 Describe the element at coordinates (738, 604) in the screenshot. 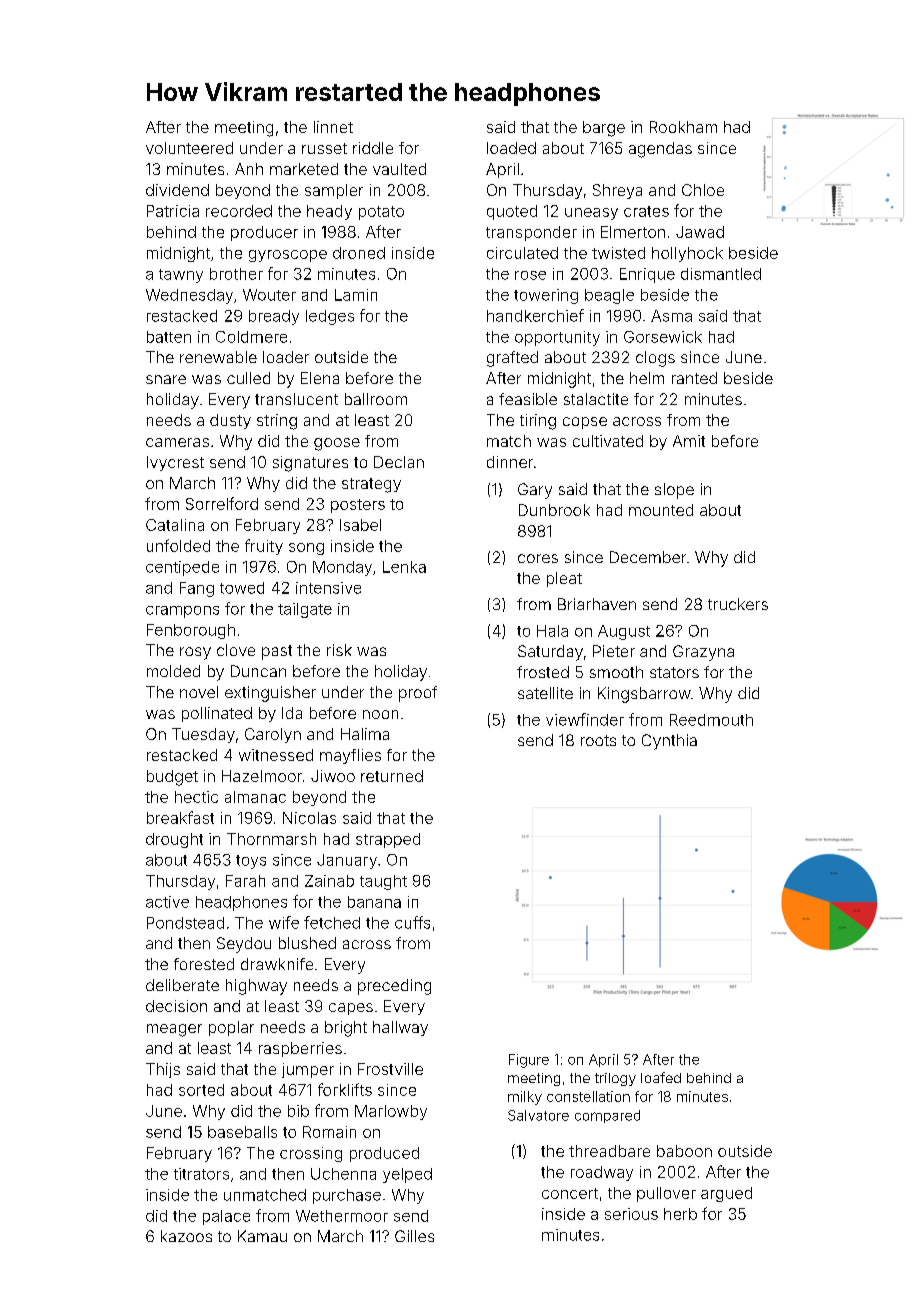

I see `truckers` at that location.
